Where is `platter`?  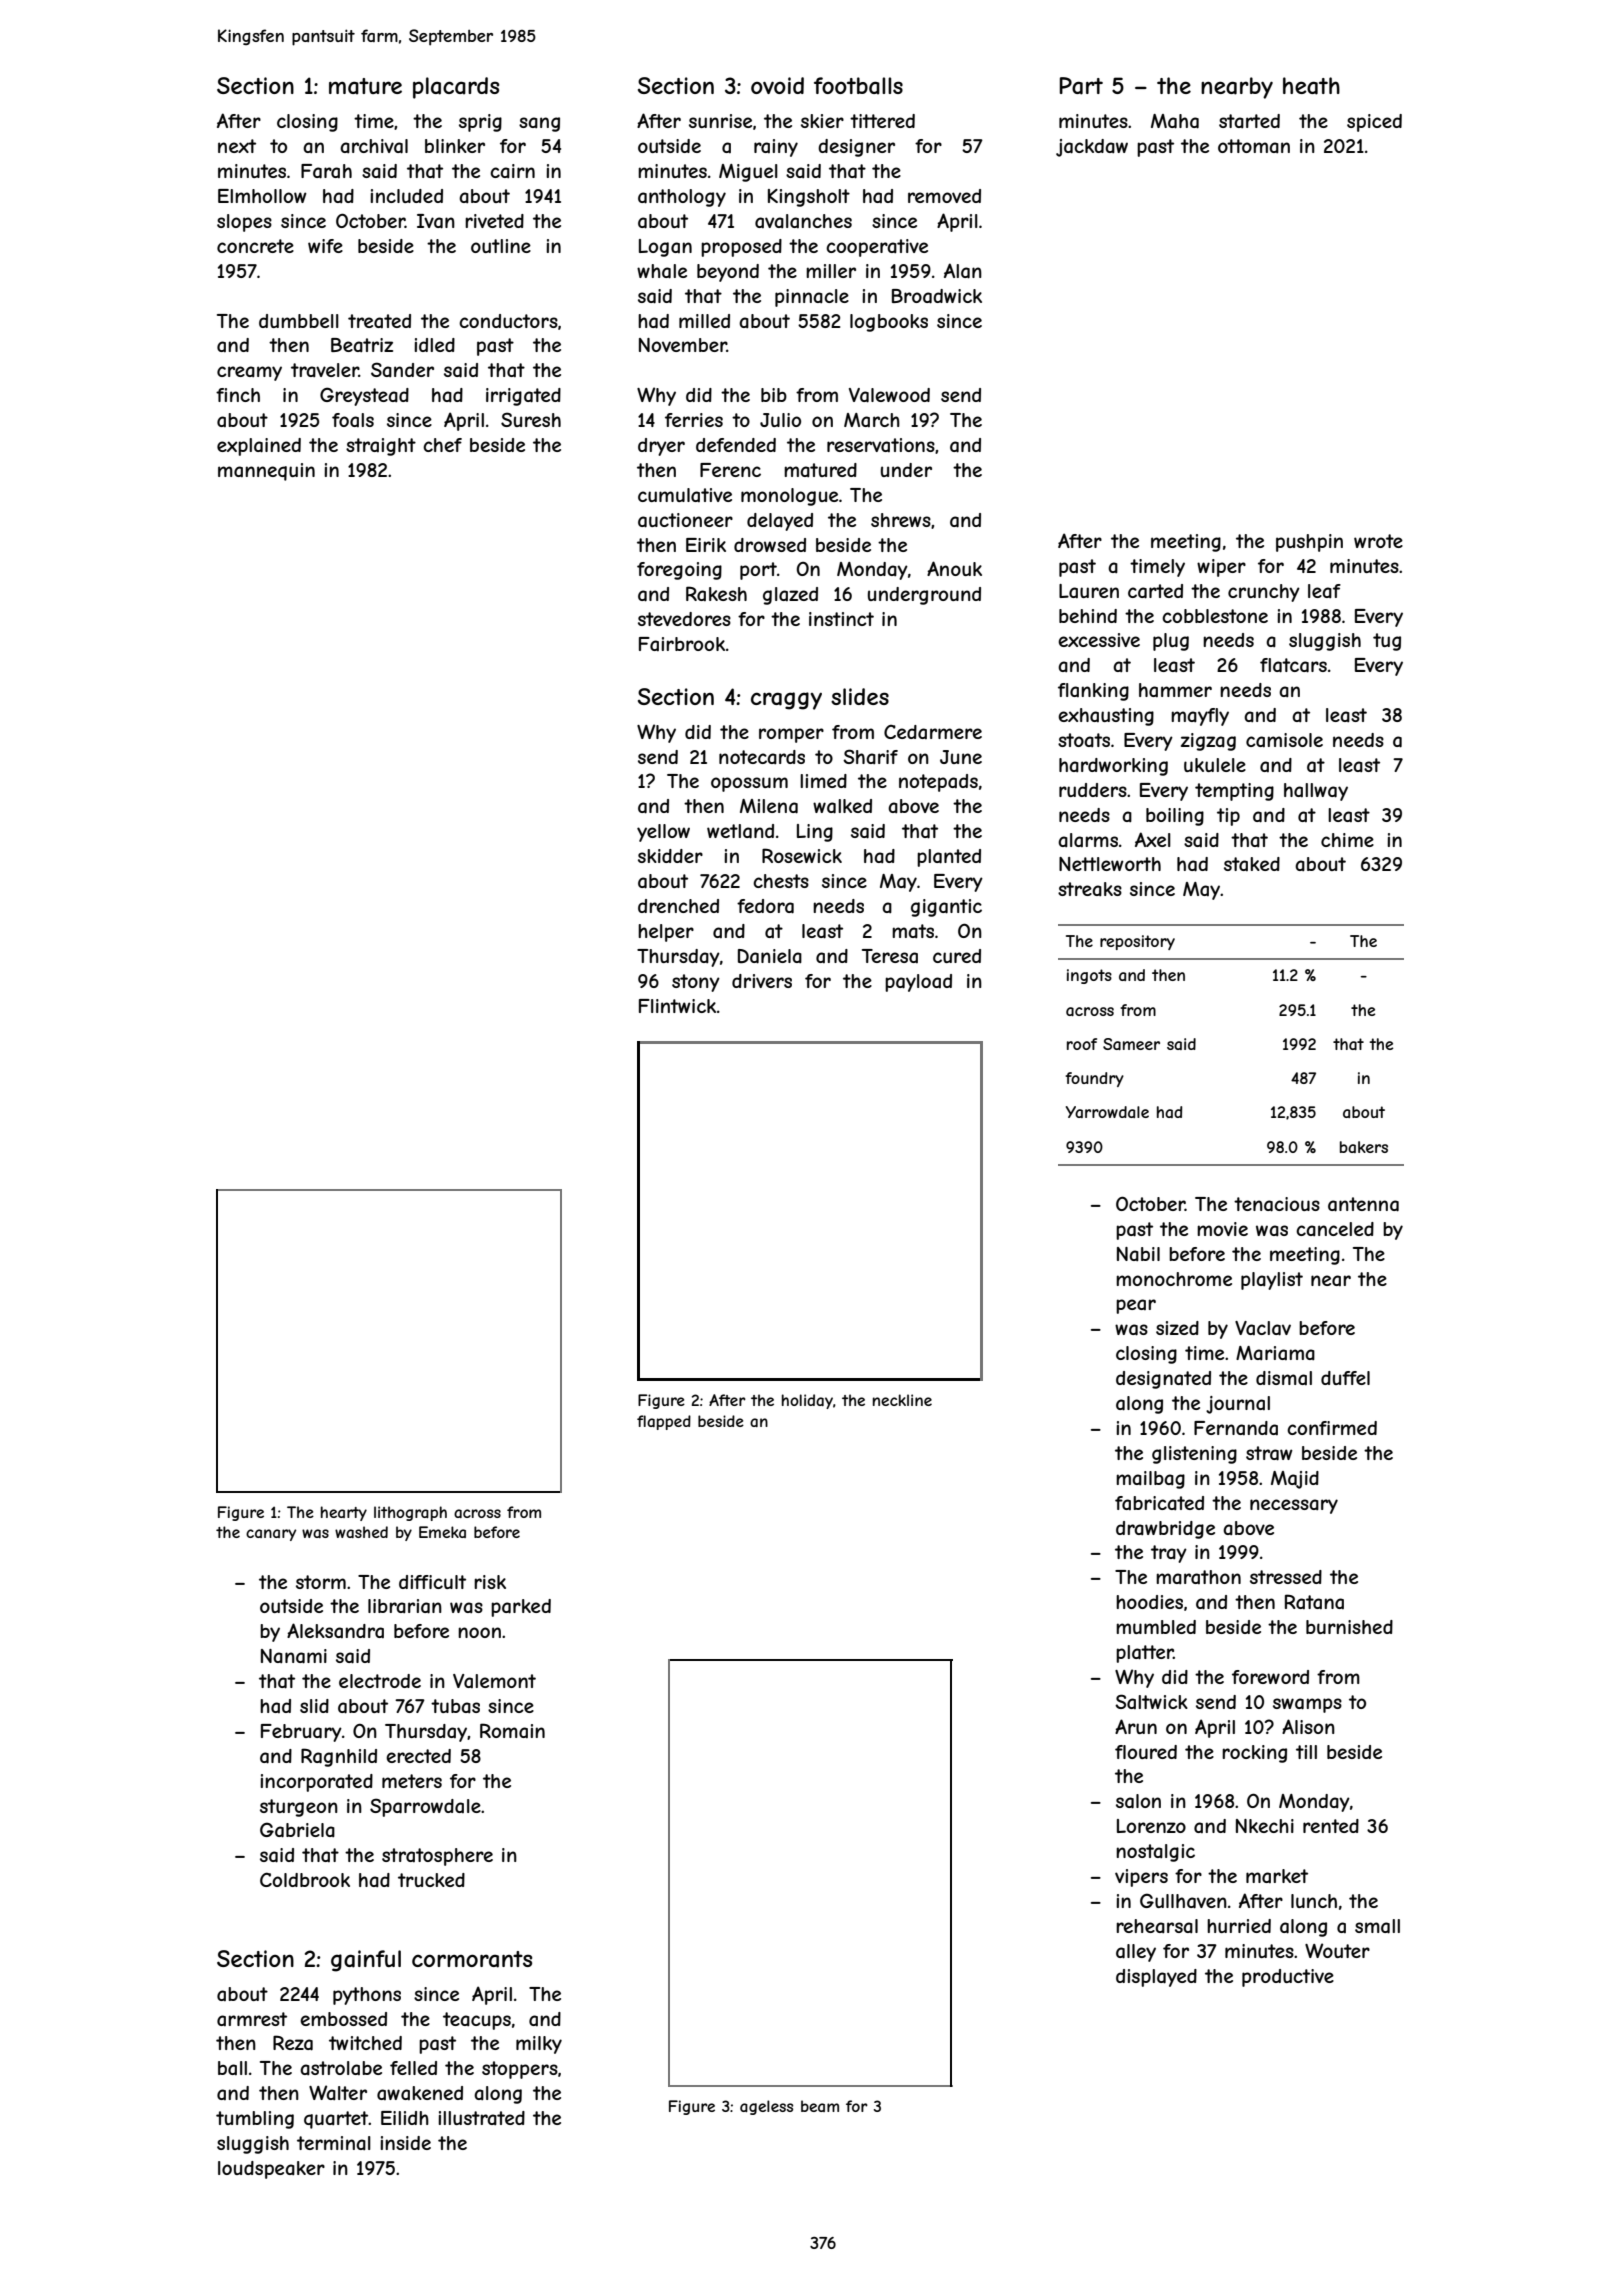 platter is located at coordinates (1144, 1654).
